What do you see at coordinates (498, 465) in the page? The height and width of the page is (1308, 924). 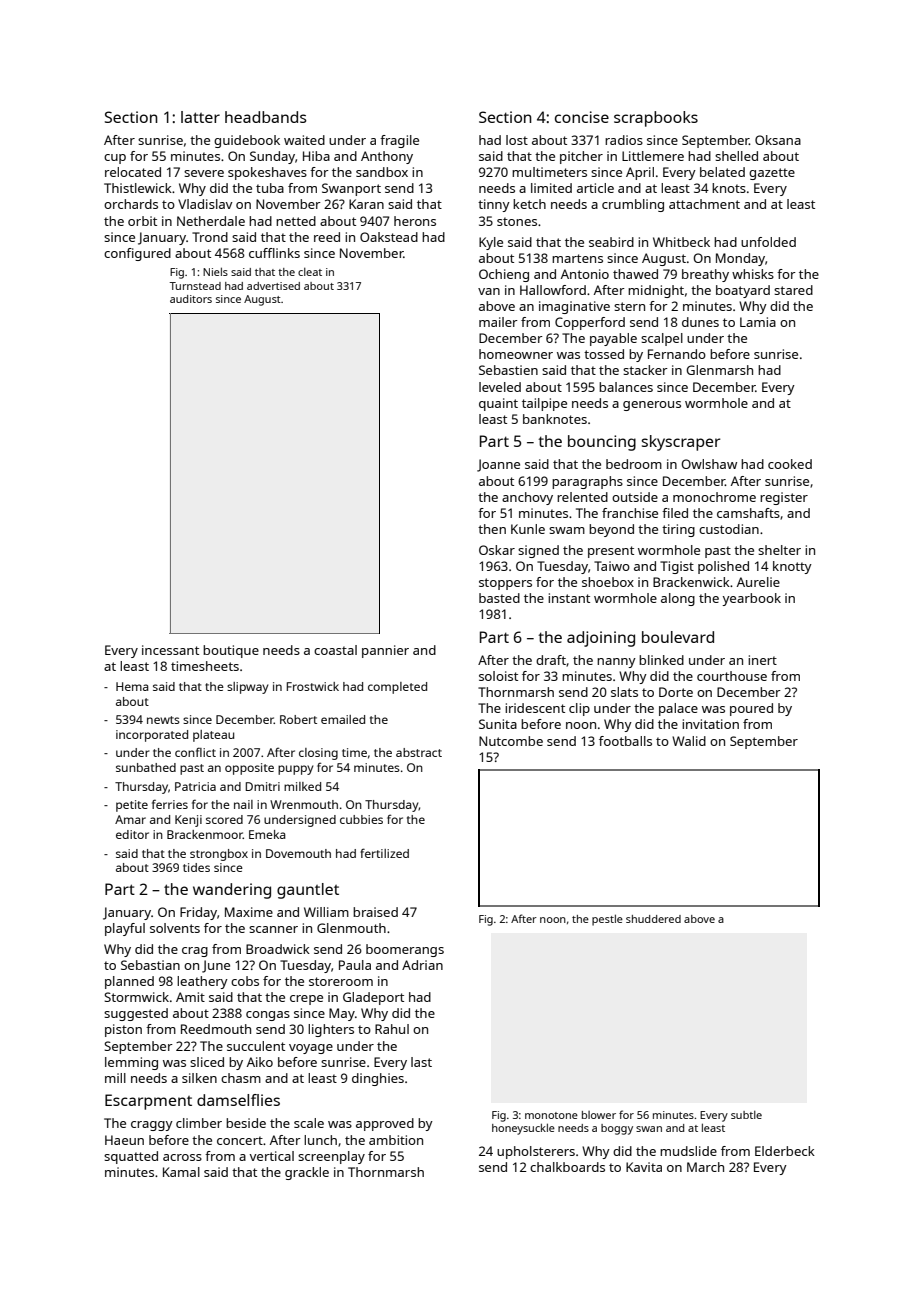 I see `Joanne` at bounding box center [498, 465].
